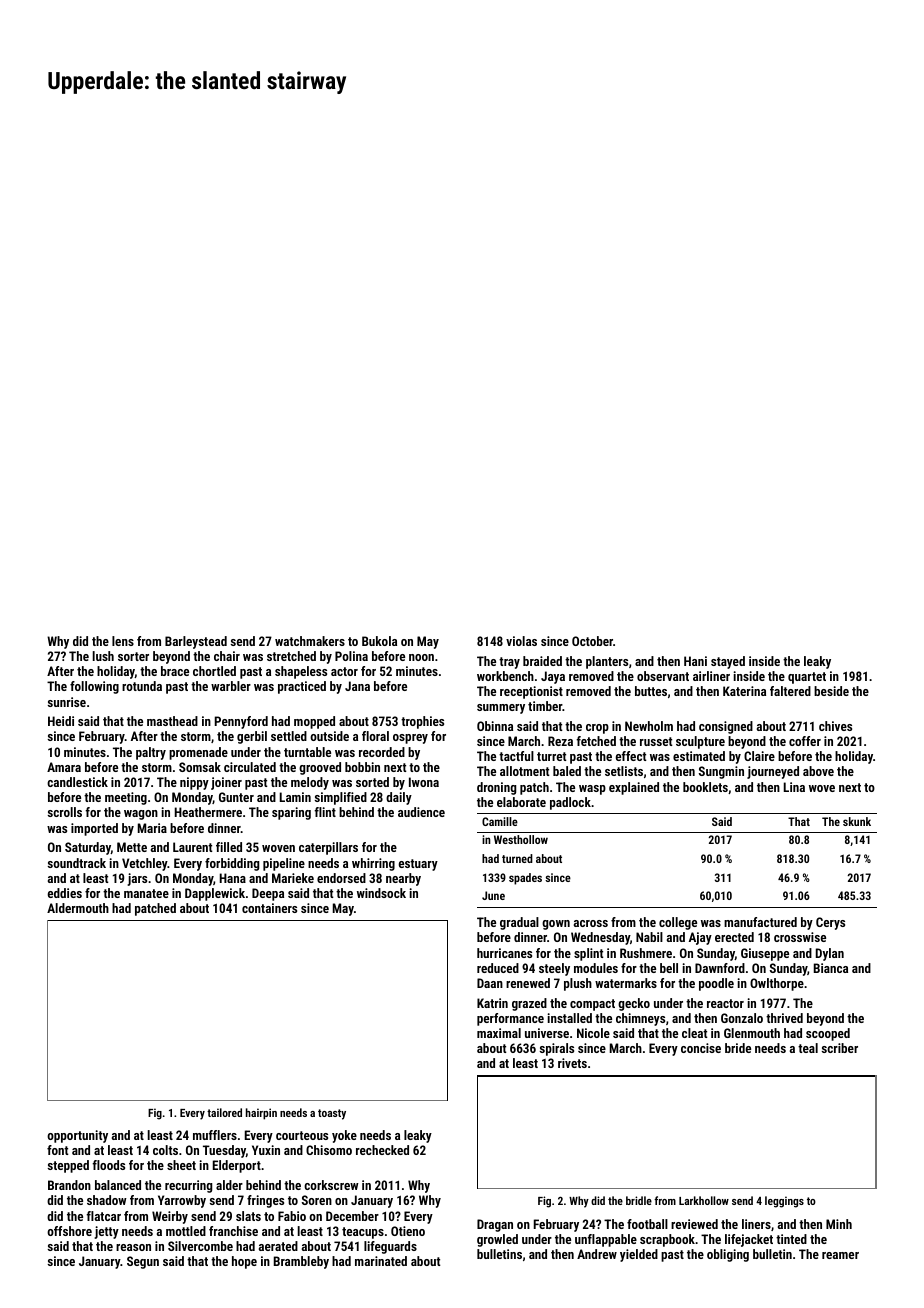 Image resolution: width=924 pixels, height=1308 pixels. Describe the element at coordinates (123, 641) in the screenshot. I see `lens` at that location.
